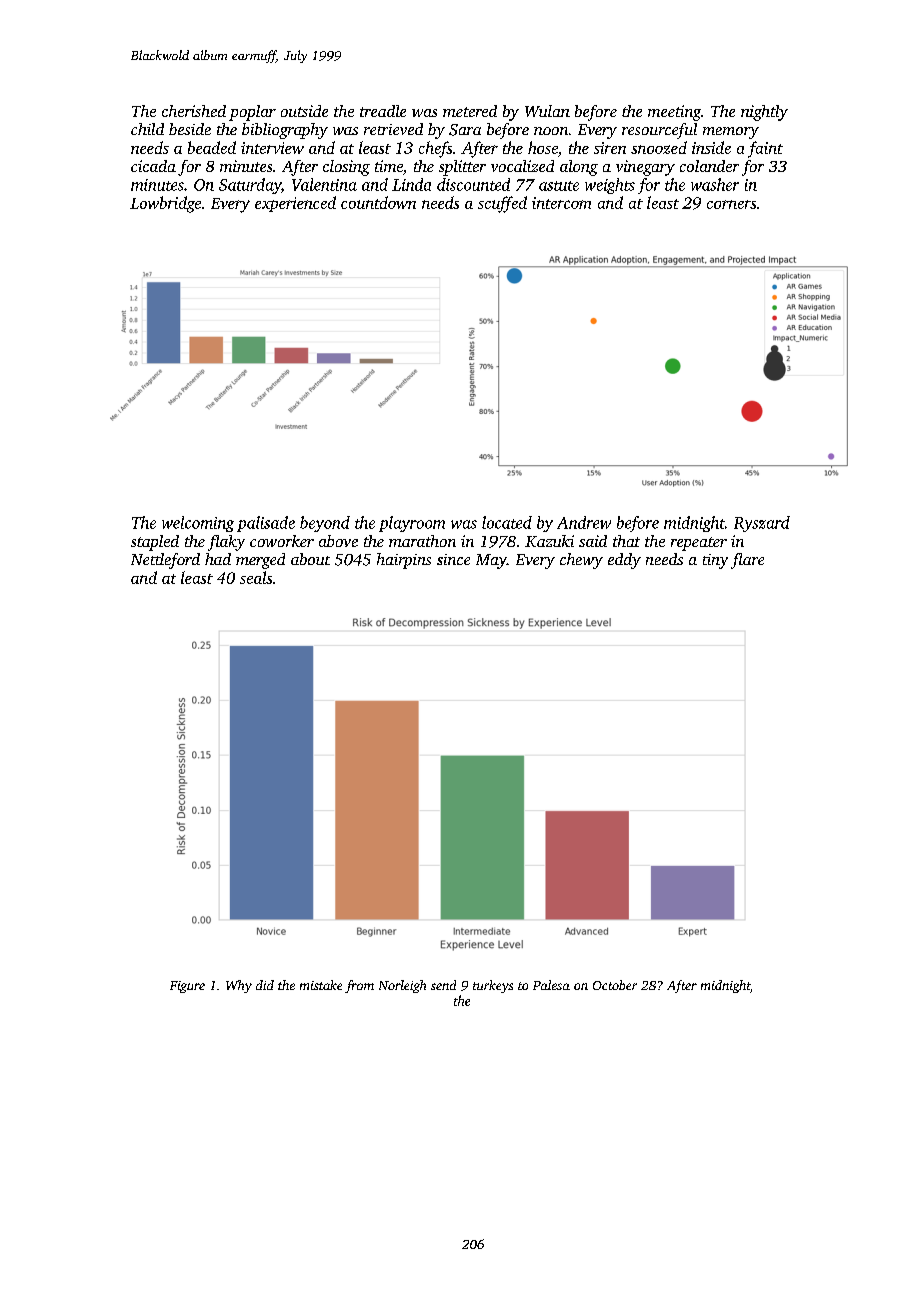 The height and width of the screenshot is (1314, 924). What do you see at coordinates (321, 985) in the screenshot?
I see `mistake` at bounding box center [321, 985].
